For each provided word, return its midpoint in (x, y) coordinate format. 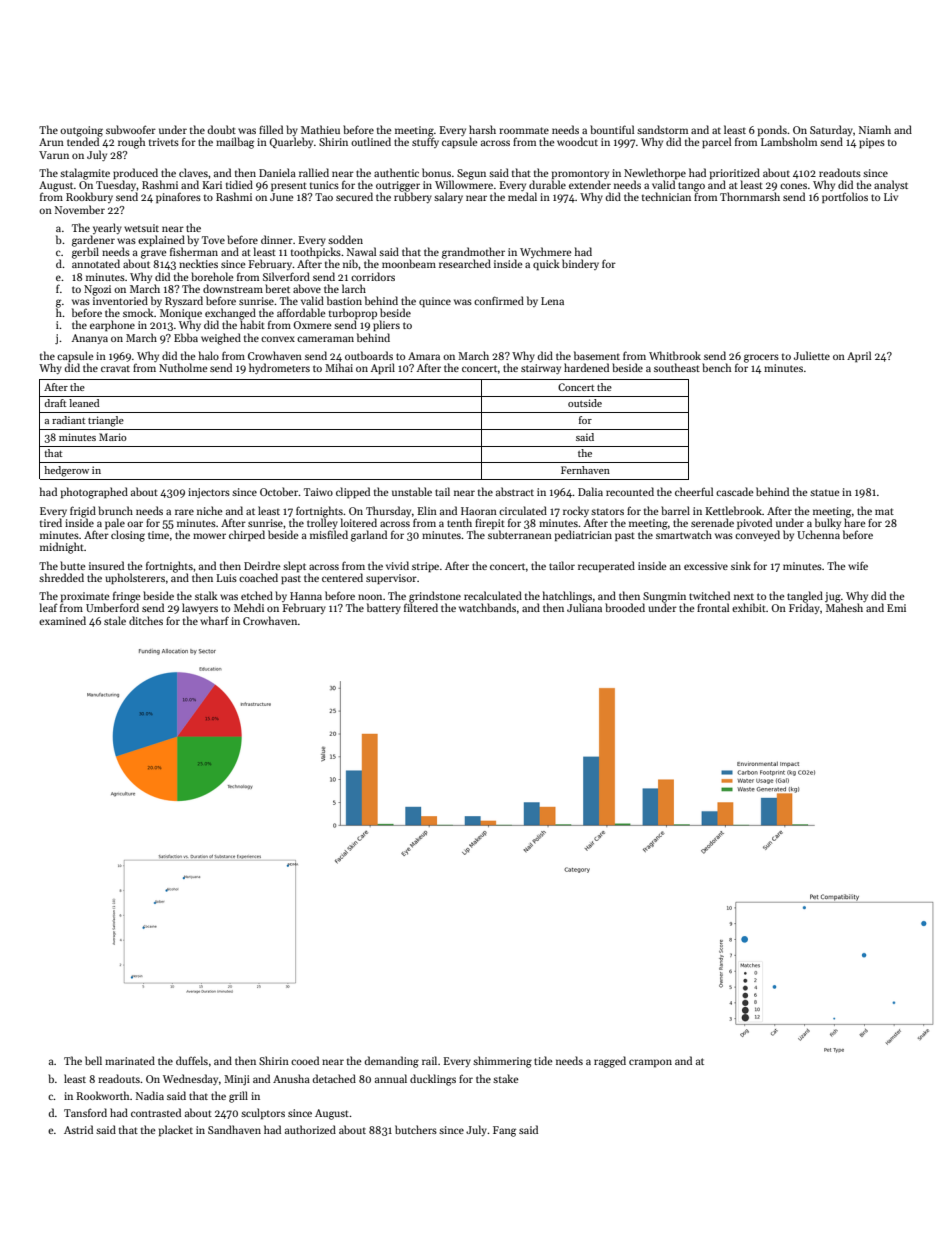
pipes (872, 143)
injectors (209, 493)
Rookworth (102, 1095)
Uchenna (818, 534)
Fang (504, 1131)
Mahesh (844, 607)
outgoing (81, 131)
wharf (214, 620)
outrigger (398, 186)
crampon (650, 1063)
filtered (421, 607)
